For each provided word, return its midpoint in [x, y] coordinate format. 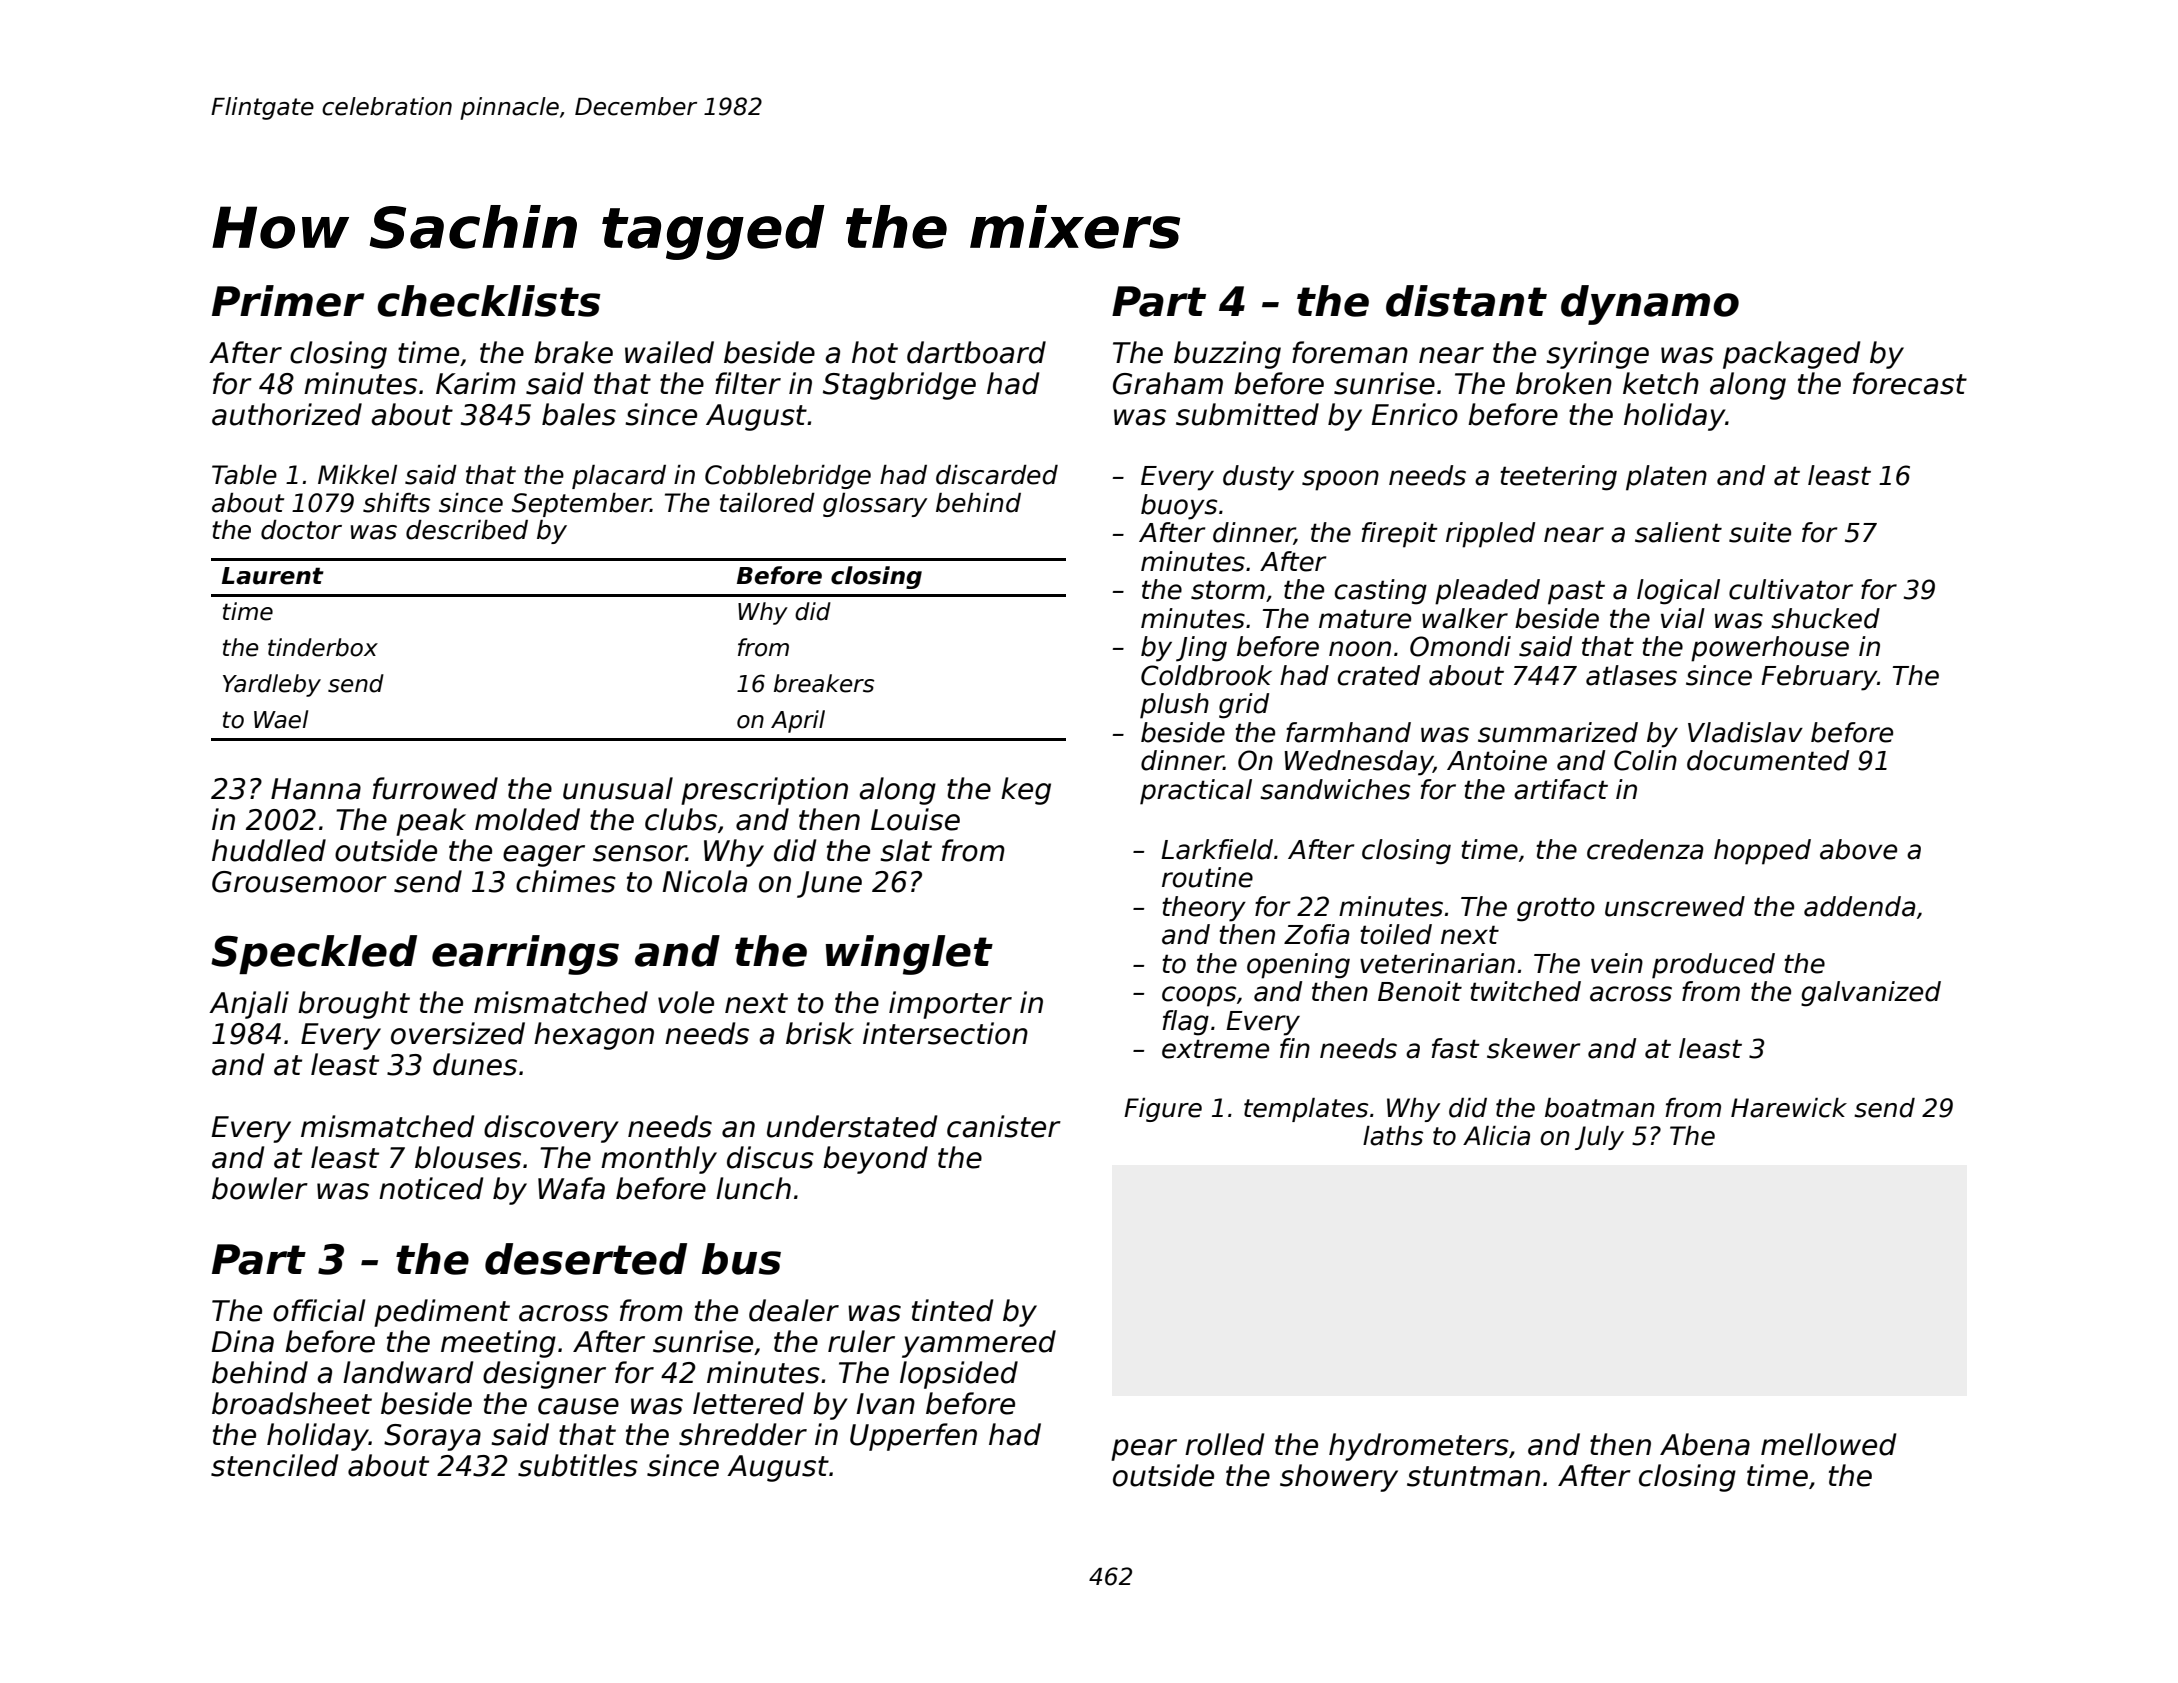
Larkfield [1217, 849]
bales [579, 414]
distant [1466, 301]
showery [1339, 1478]
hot [875, 352]
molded [527, 819]
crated [1379, 675]
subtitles [578, 1465]
